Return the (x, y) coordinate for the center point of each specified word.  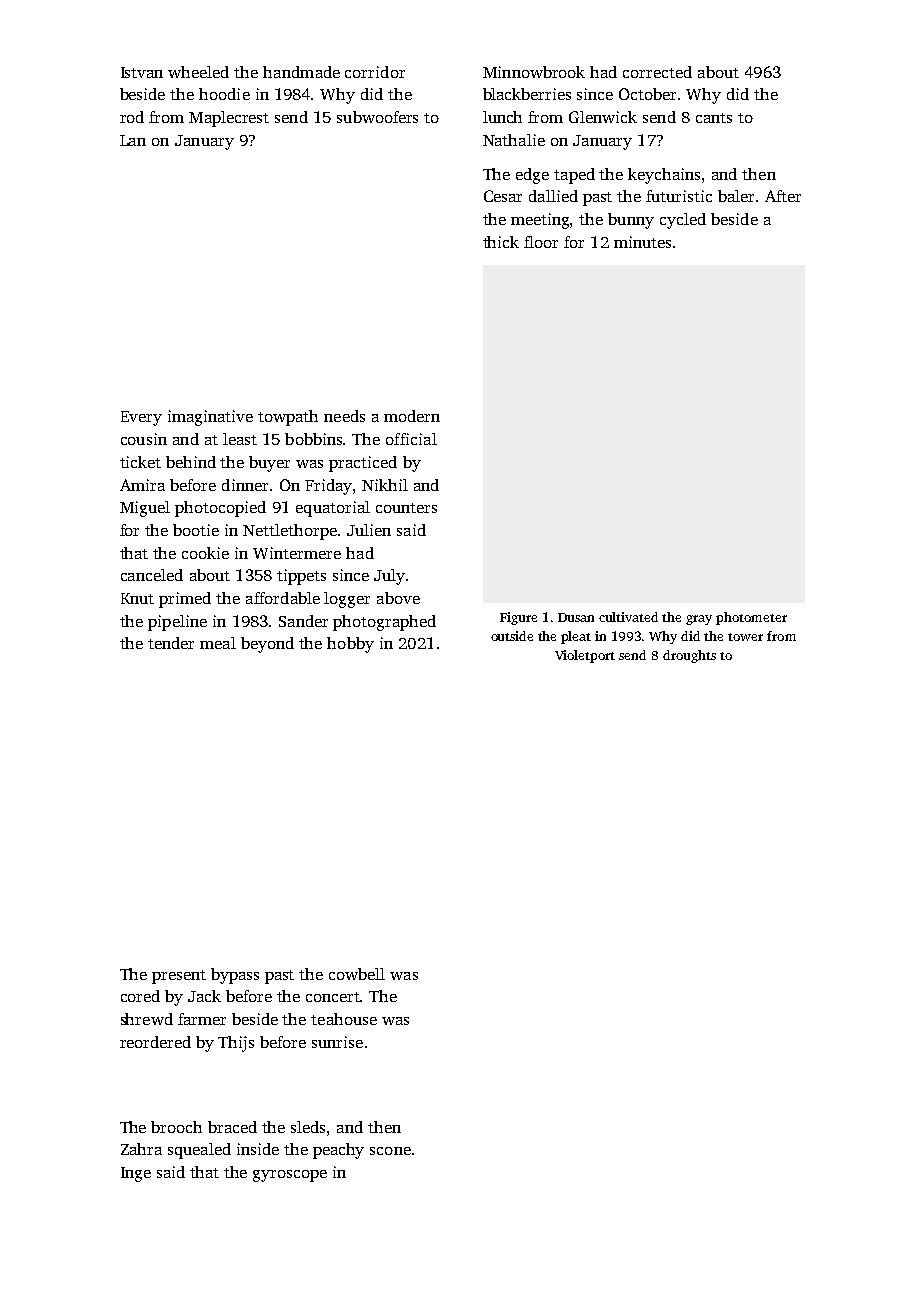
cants (714, 118)
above (398, 598)
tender (171, 643)
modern (412, 416)
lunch (502, 117)
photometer (751, 618)
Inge (136, 1174)
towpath (288, 418)
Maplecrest (229, 119)
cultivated (628, 617)
